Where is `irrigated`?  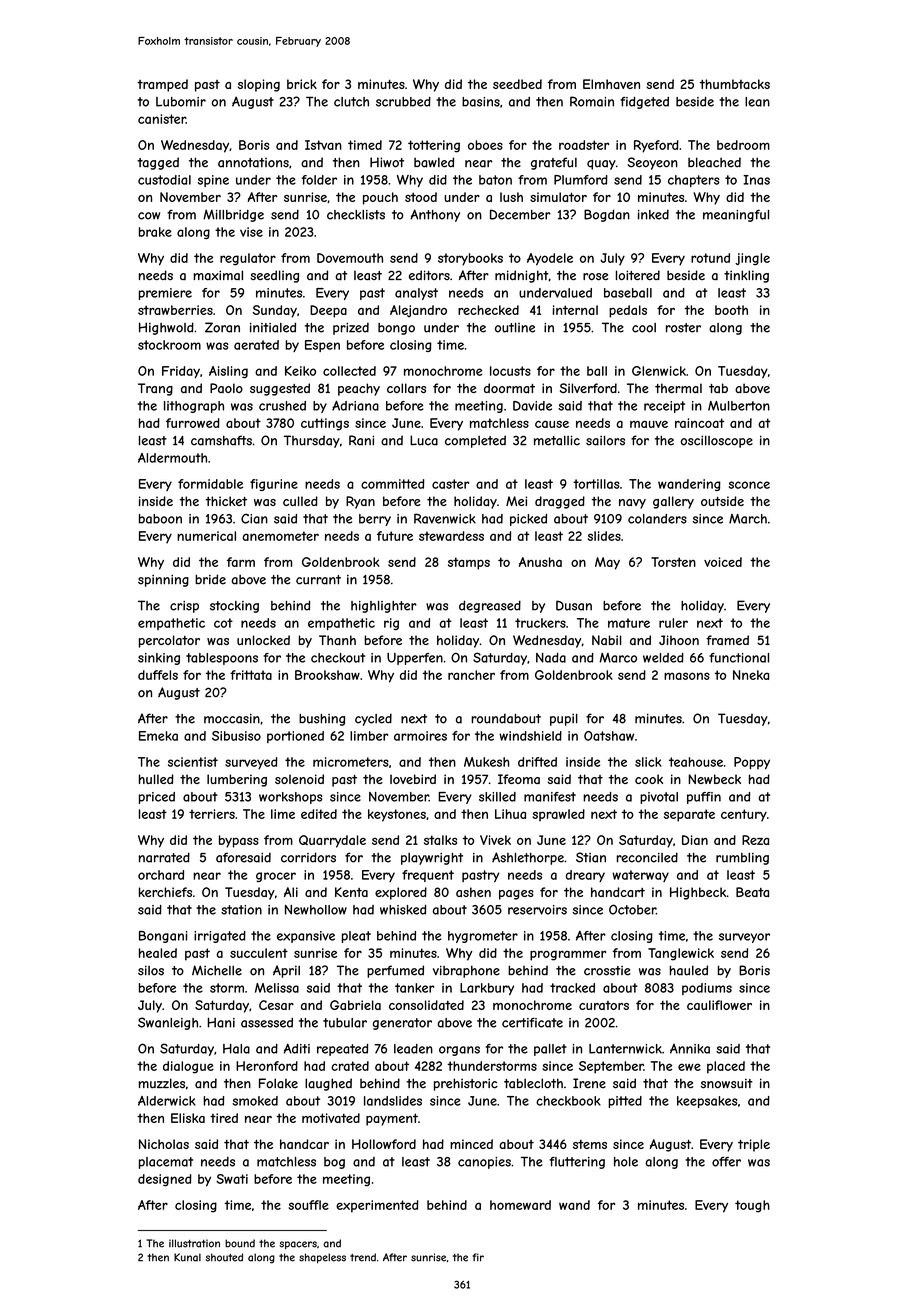 irrigated is located at coordinates (220, 937).
